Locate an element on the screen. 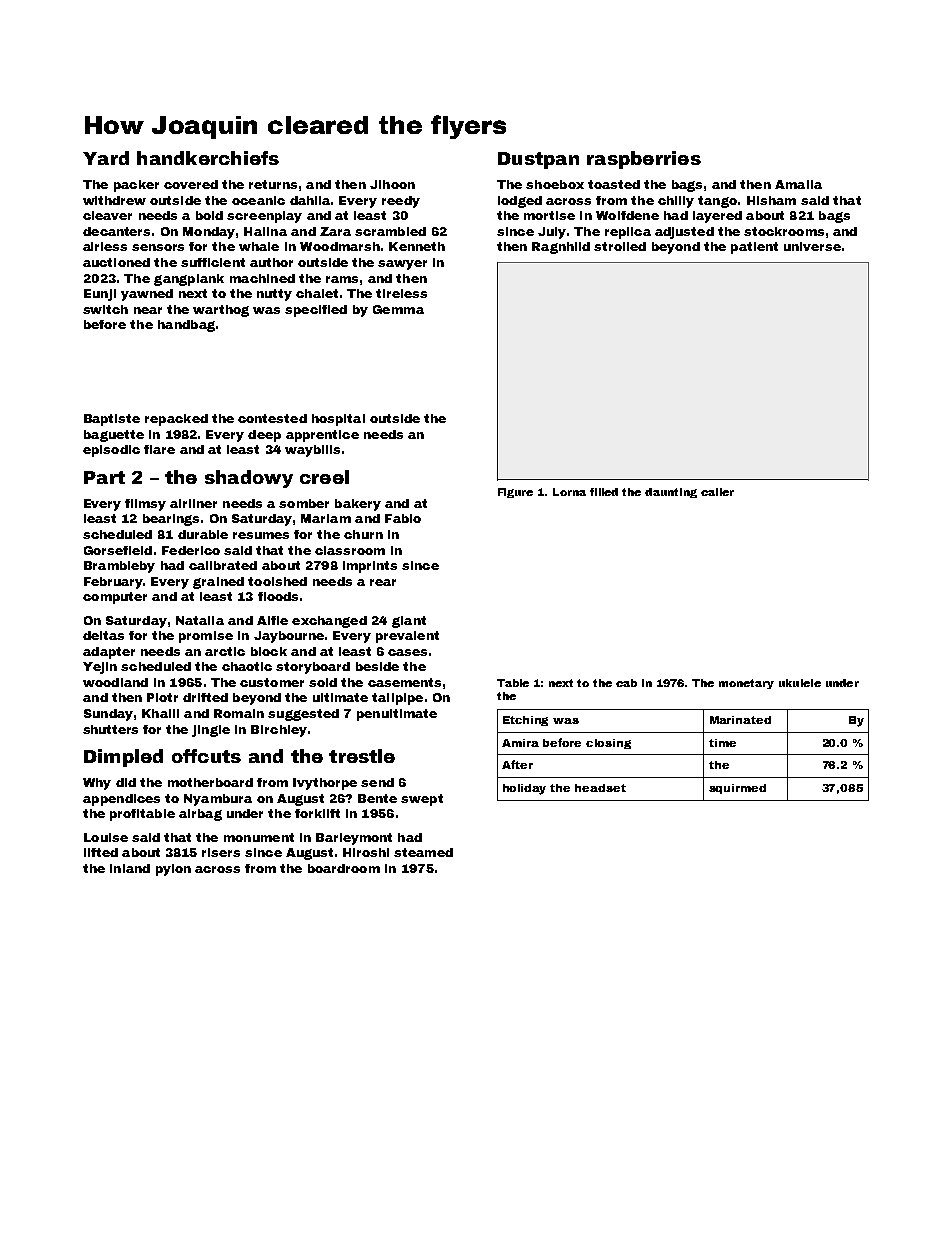 This screenshot has height=1233, width=952. appendices is located at coordinates (121, 800).
